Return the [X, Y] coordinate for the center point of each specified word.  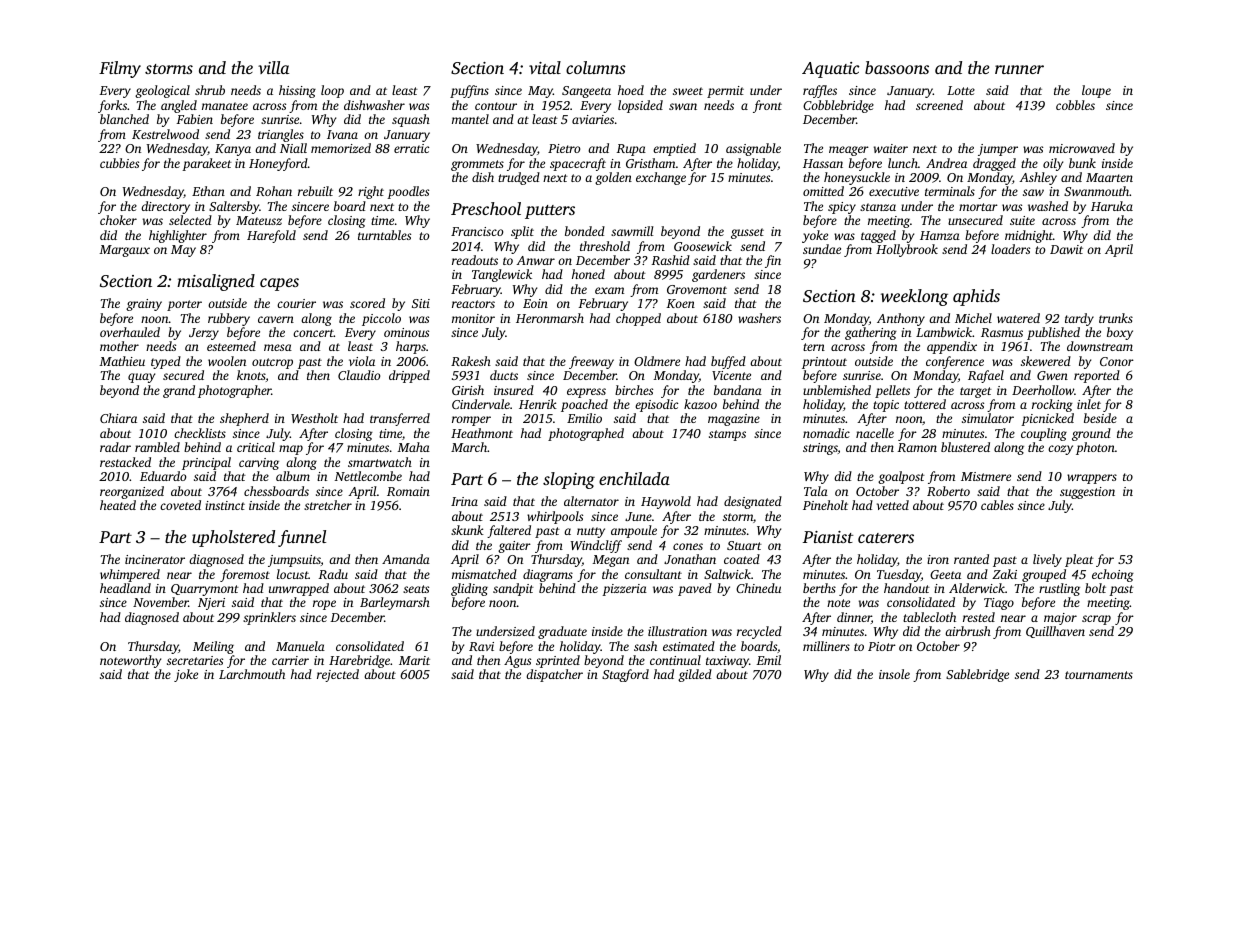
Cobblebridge [838, 106]
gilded [695, 675]
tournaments [1099, 675]
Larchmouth [252, 674]
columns [596, 67]
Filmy [120, 69]
